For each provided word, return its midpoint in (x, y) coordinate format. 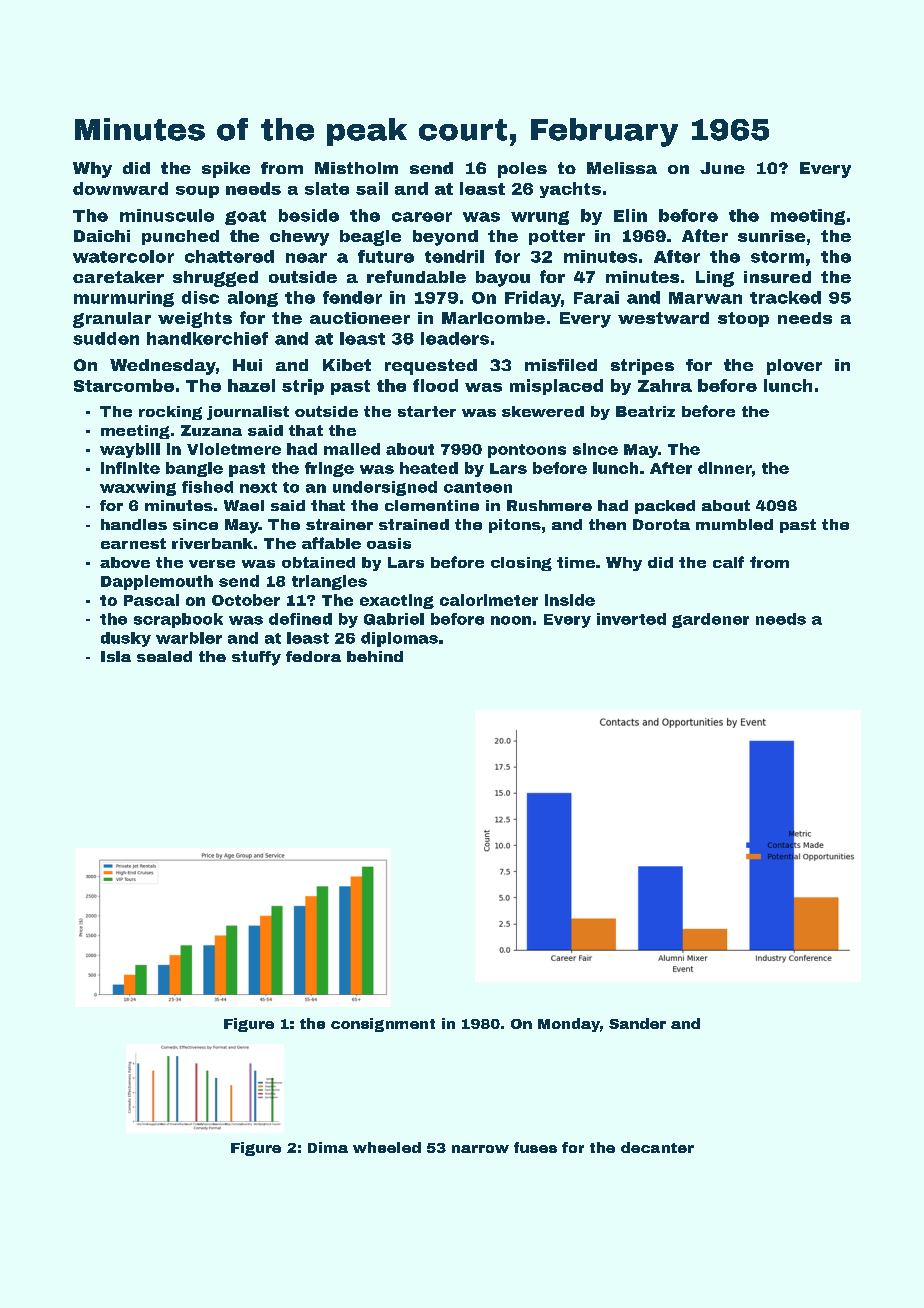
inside (570, 600)
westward (663, 318)
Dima (328, 1147)
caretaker (118, 277)
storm (777, 257)
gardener (710, 620)
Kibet (347, 365)
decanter (657, 1147)
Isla (116, 656)
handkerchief (207, 338)
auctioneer (360, 318)
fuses (535, 1147)
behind (375, 656)
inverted (631, 619)
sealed (164, 656)
